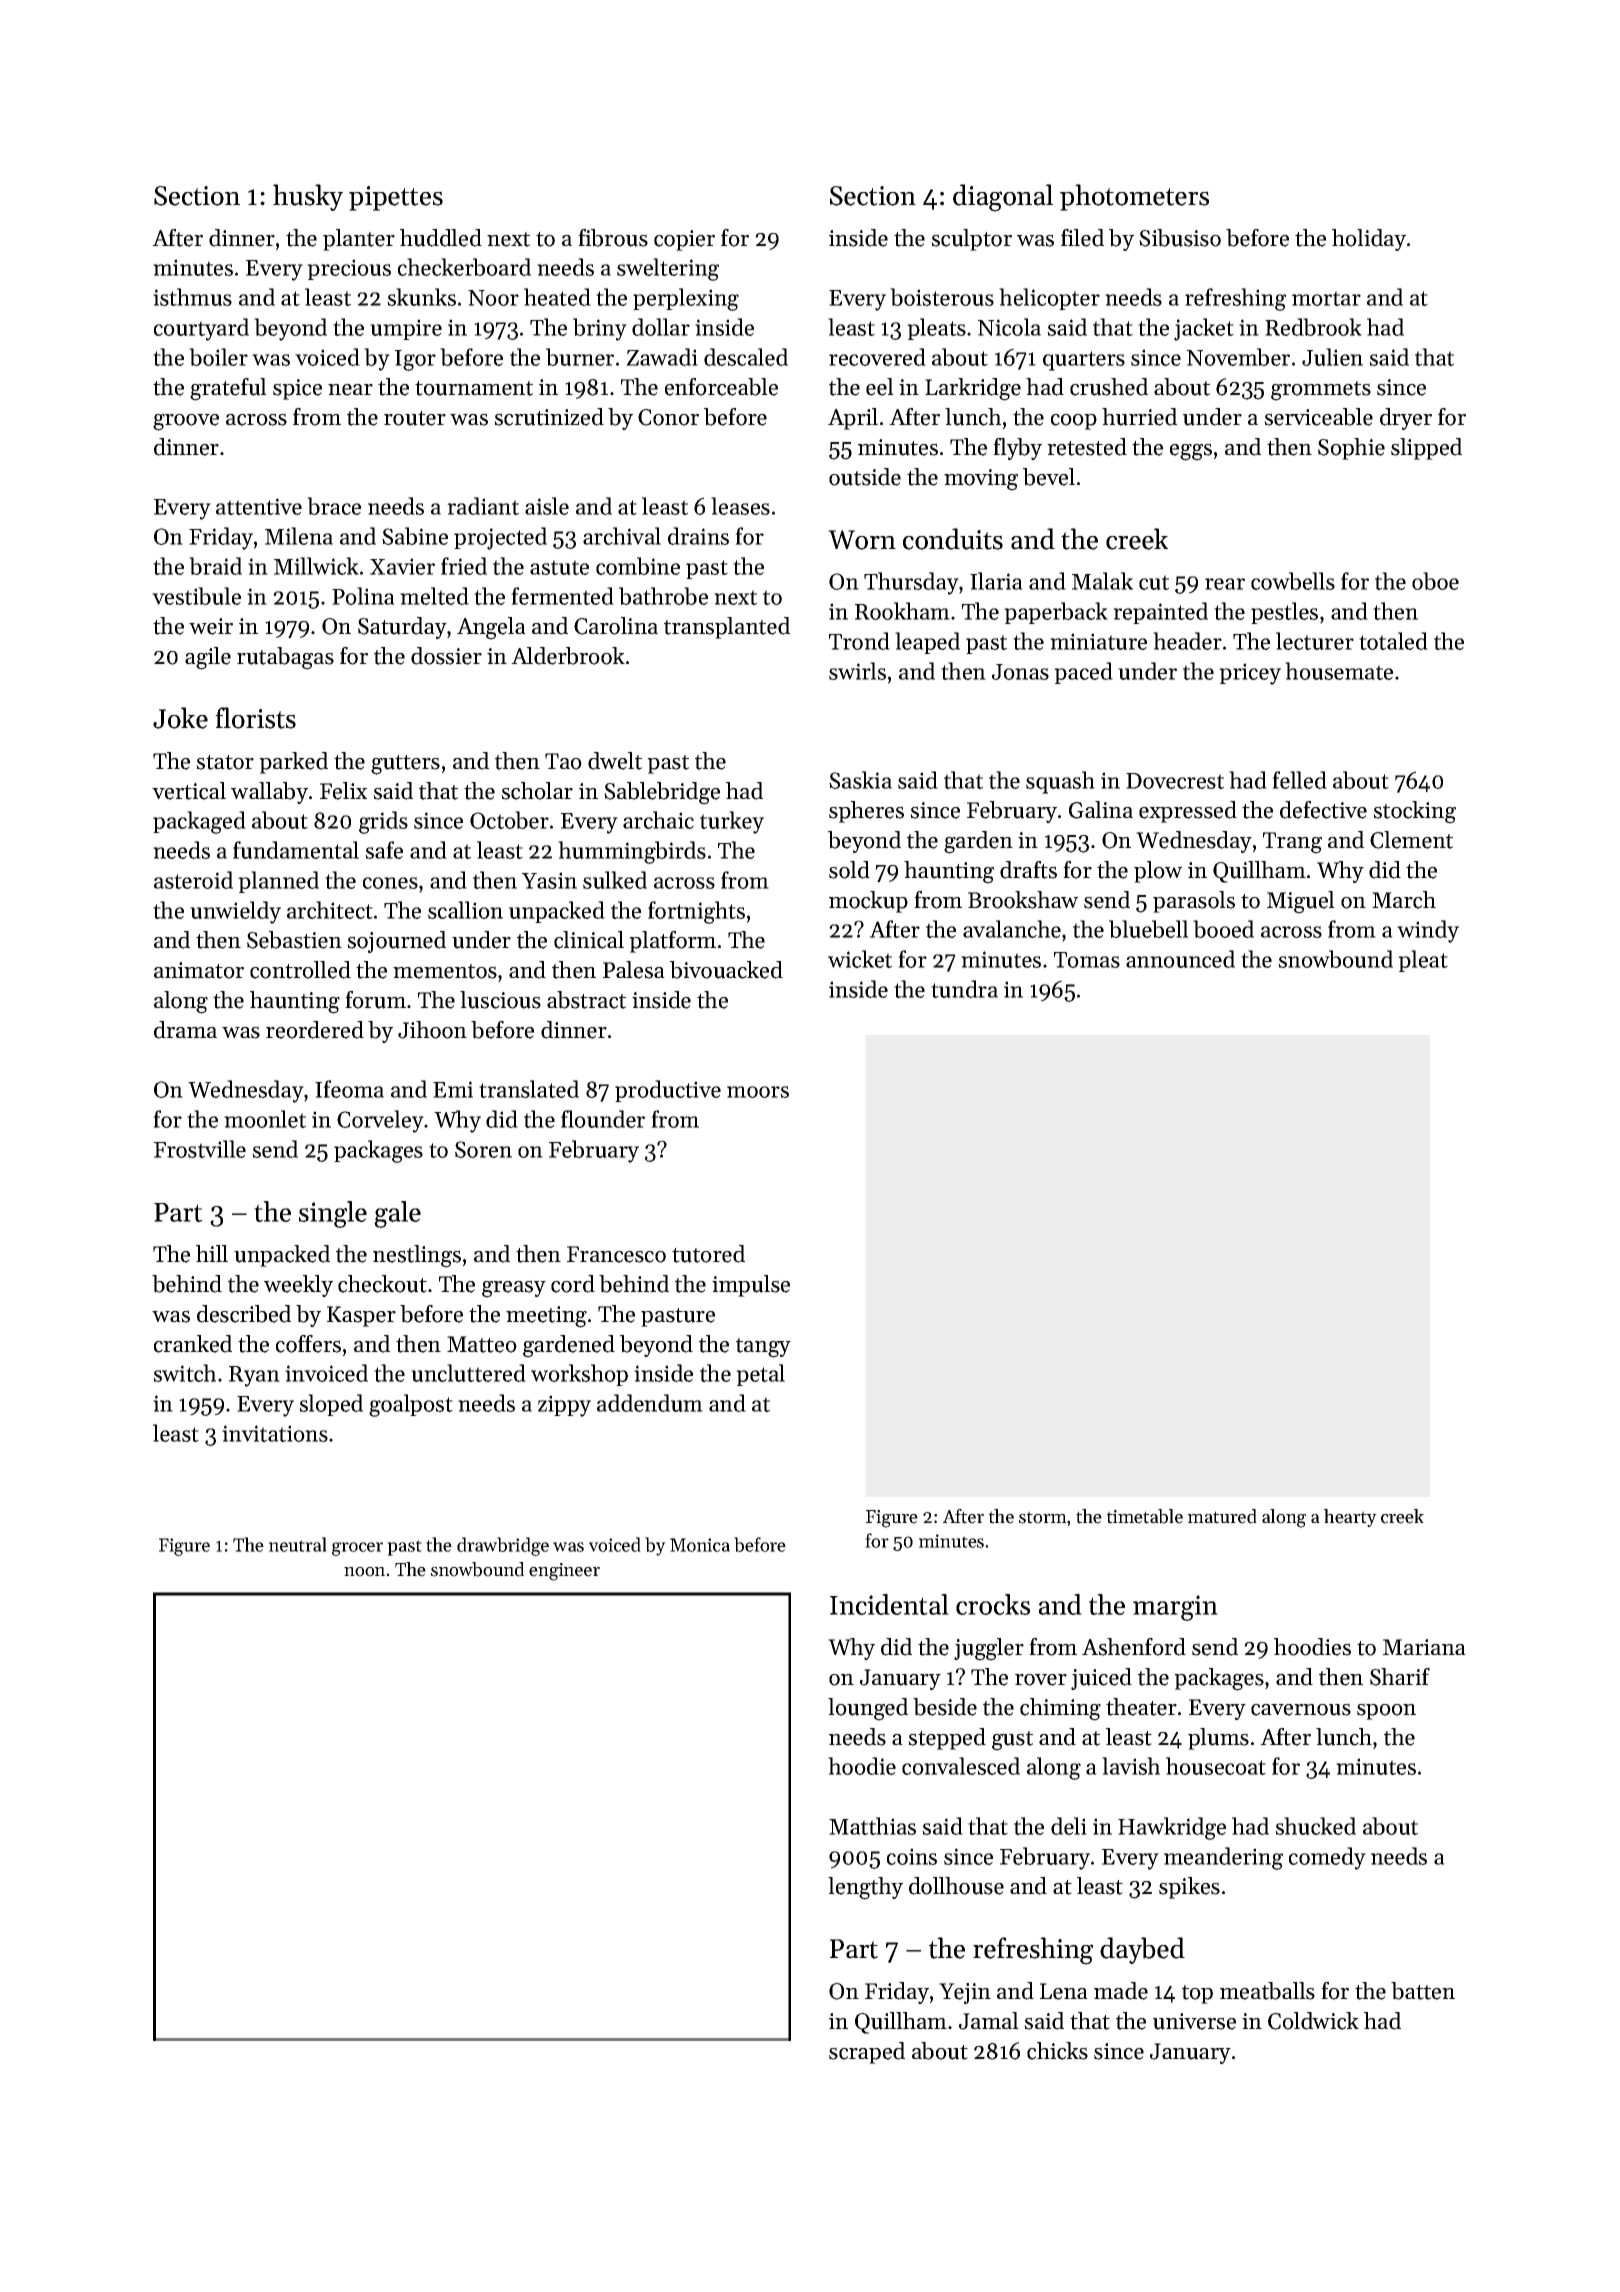 This screenshot has height=2292, width=1620. What do you see at coordinates (867, 2053) in the screenshot?
I see `scraped` at bounding box center [867, 2053].
